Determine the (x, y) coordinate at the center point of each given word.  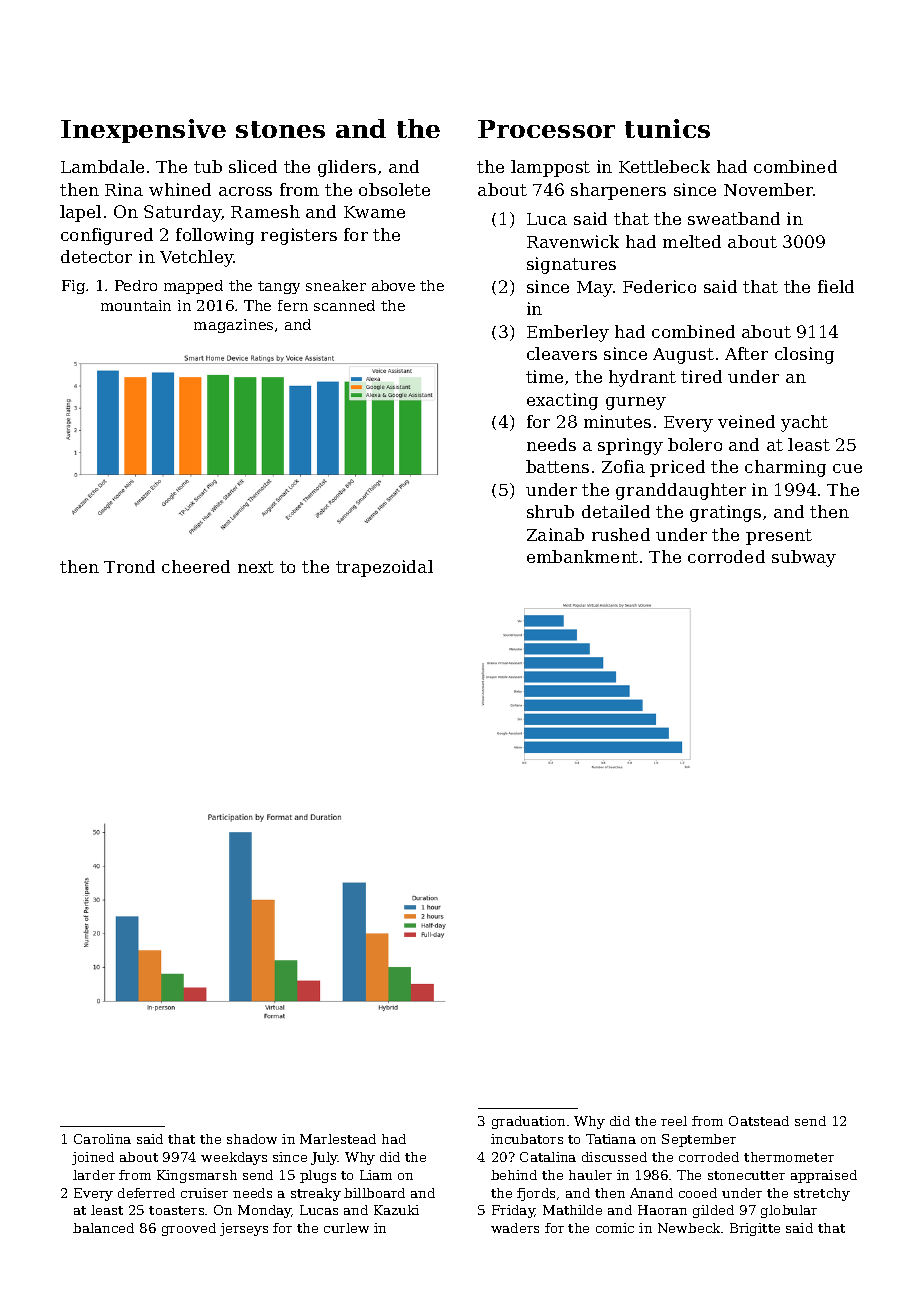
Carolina (102, 1139)
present (779, 537)
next (256, 567)
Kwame (374, 212)
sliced (253, 166)
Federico (659, 286)
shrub (550, 511)
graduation (528, 1122)
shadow (252, 1139)
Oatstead (759, 1121)
